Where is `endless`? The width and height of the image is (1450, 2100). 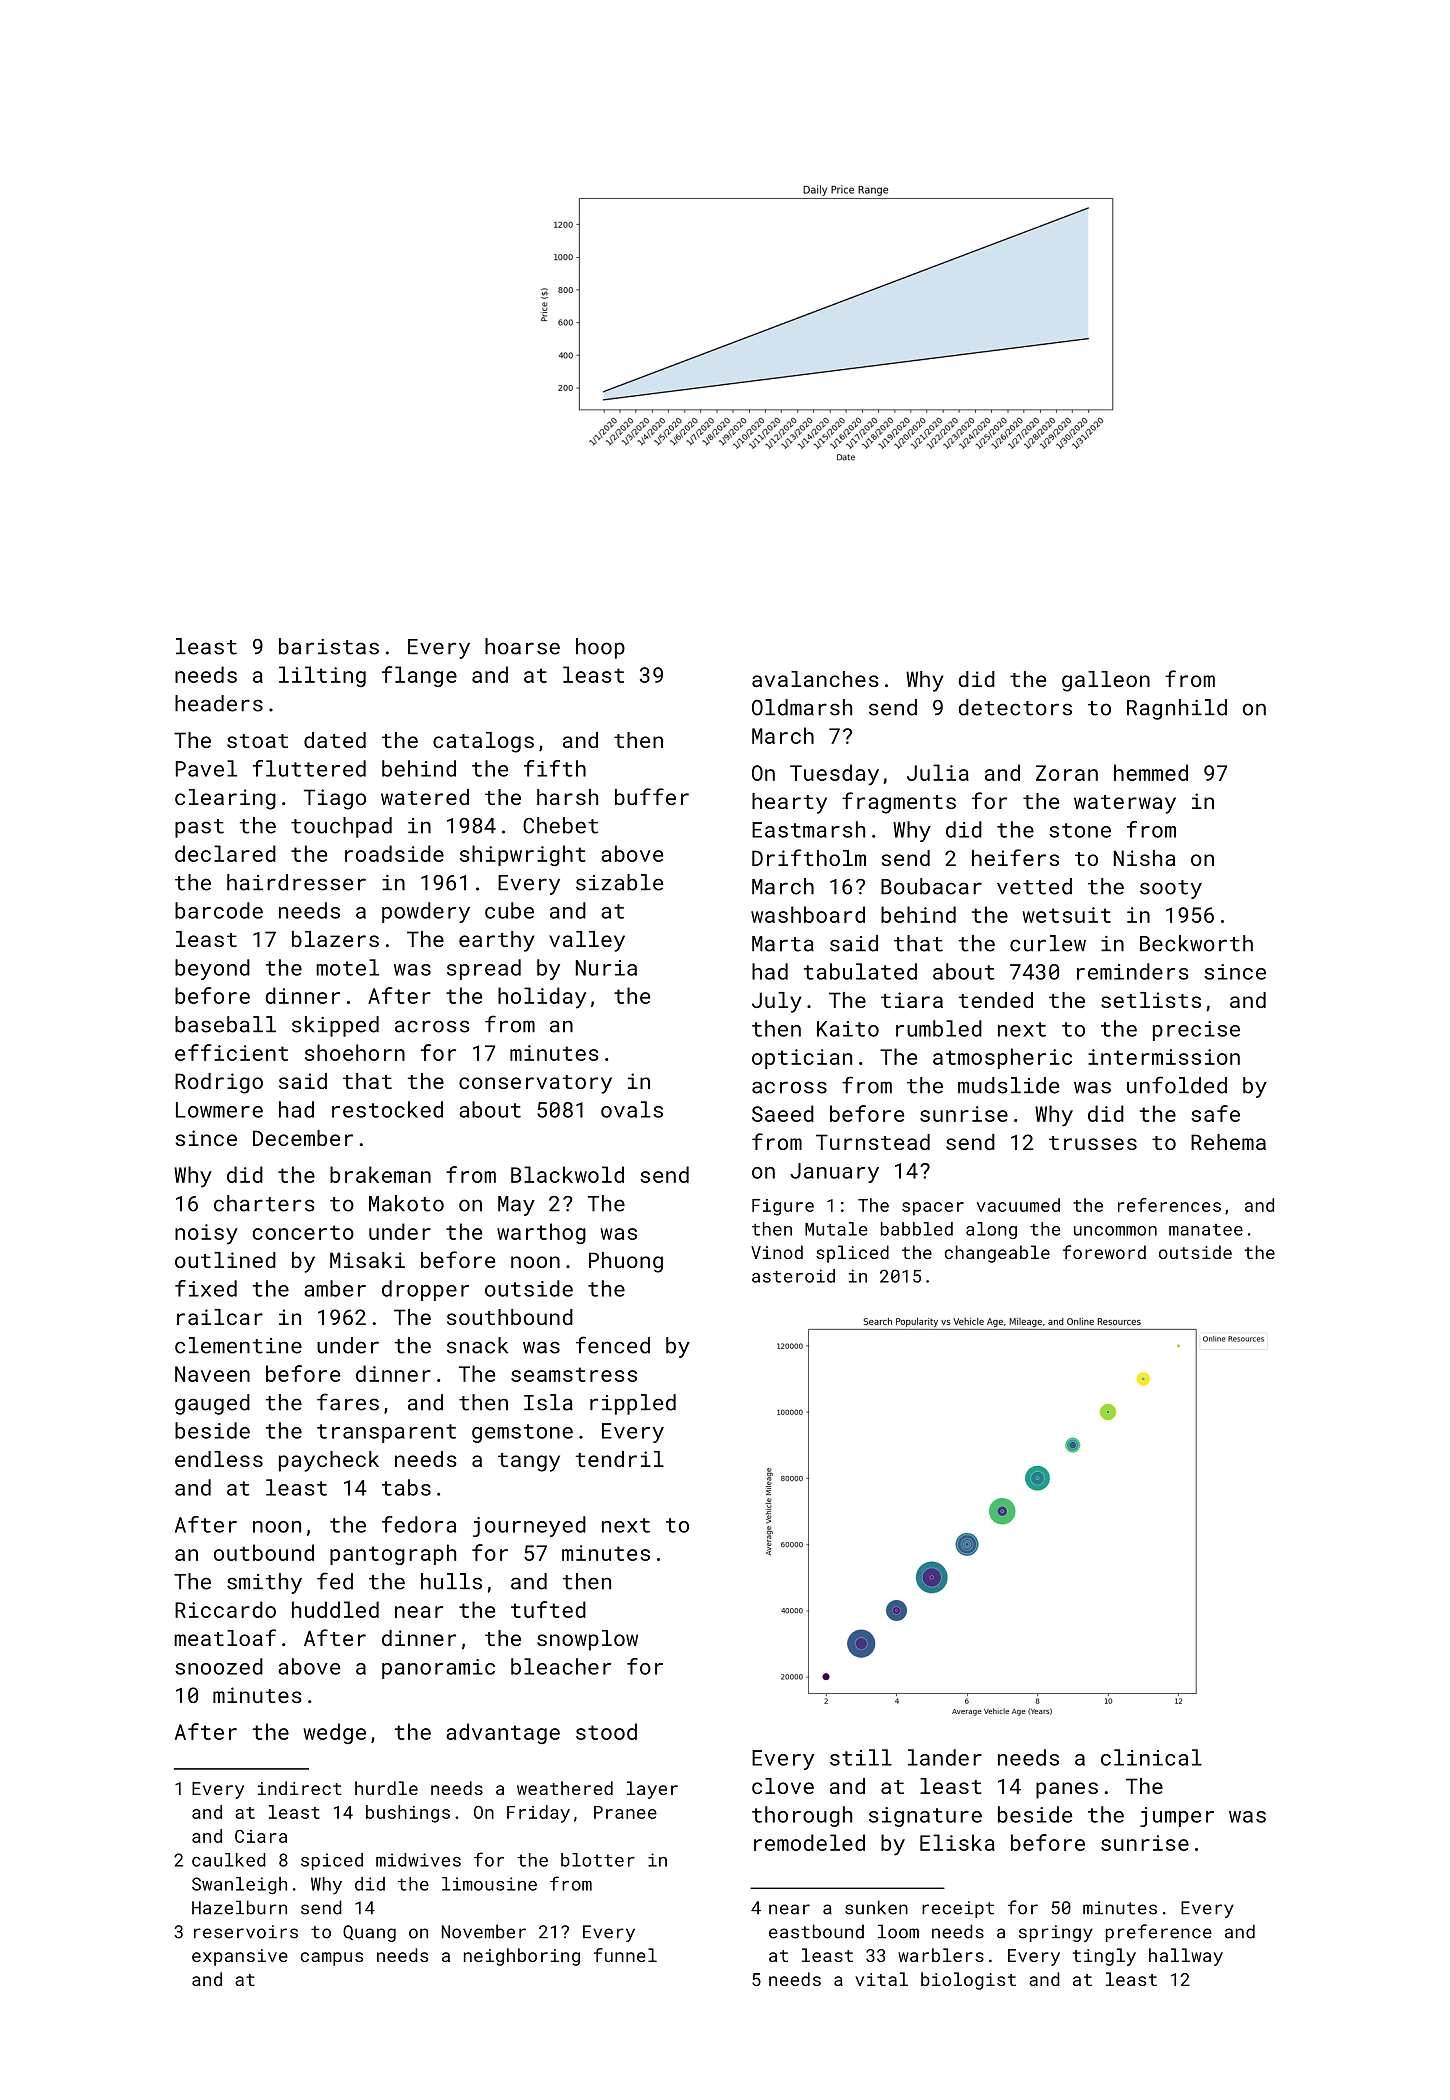
endless is located at coordinates (219, 1459).
